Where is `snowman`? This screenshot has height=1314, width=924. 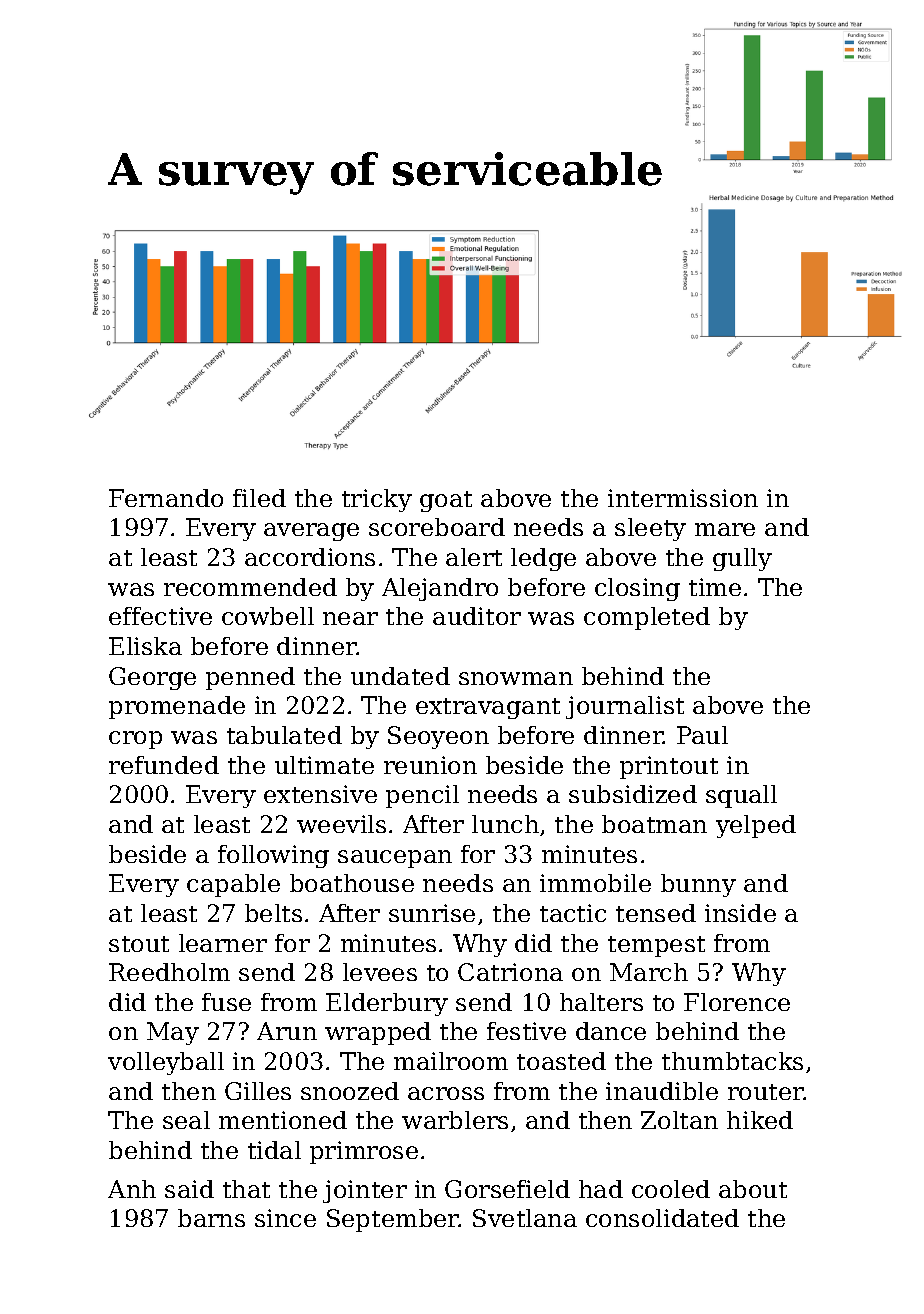
snowman is located at coordinates (516, 678).
